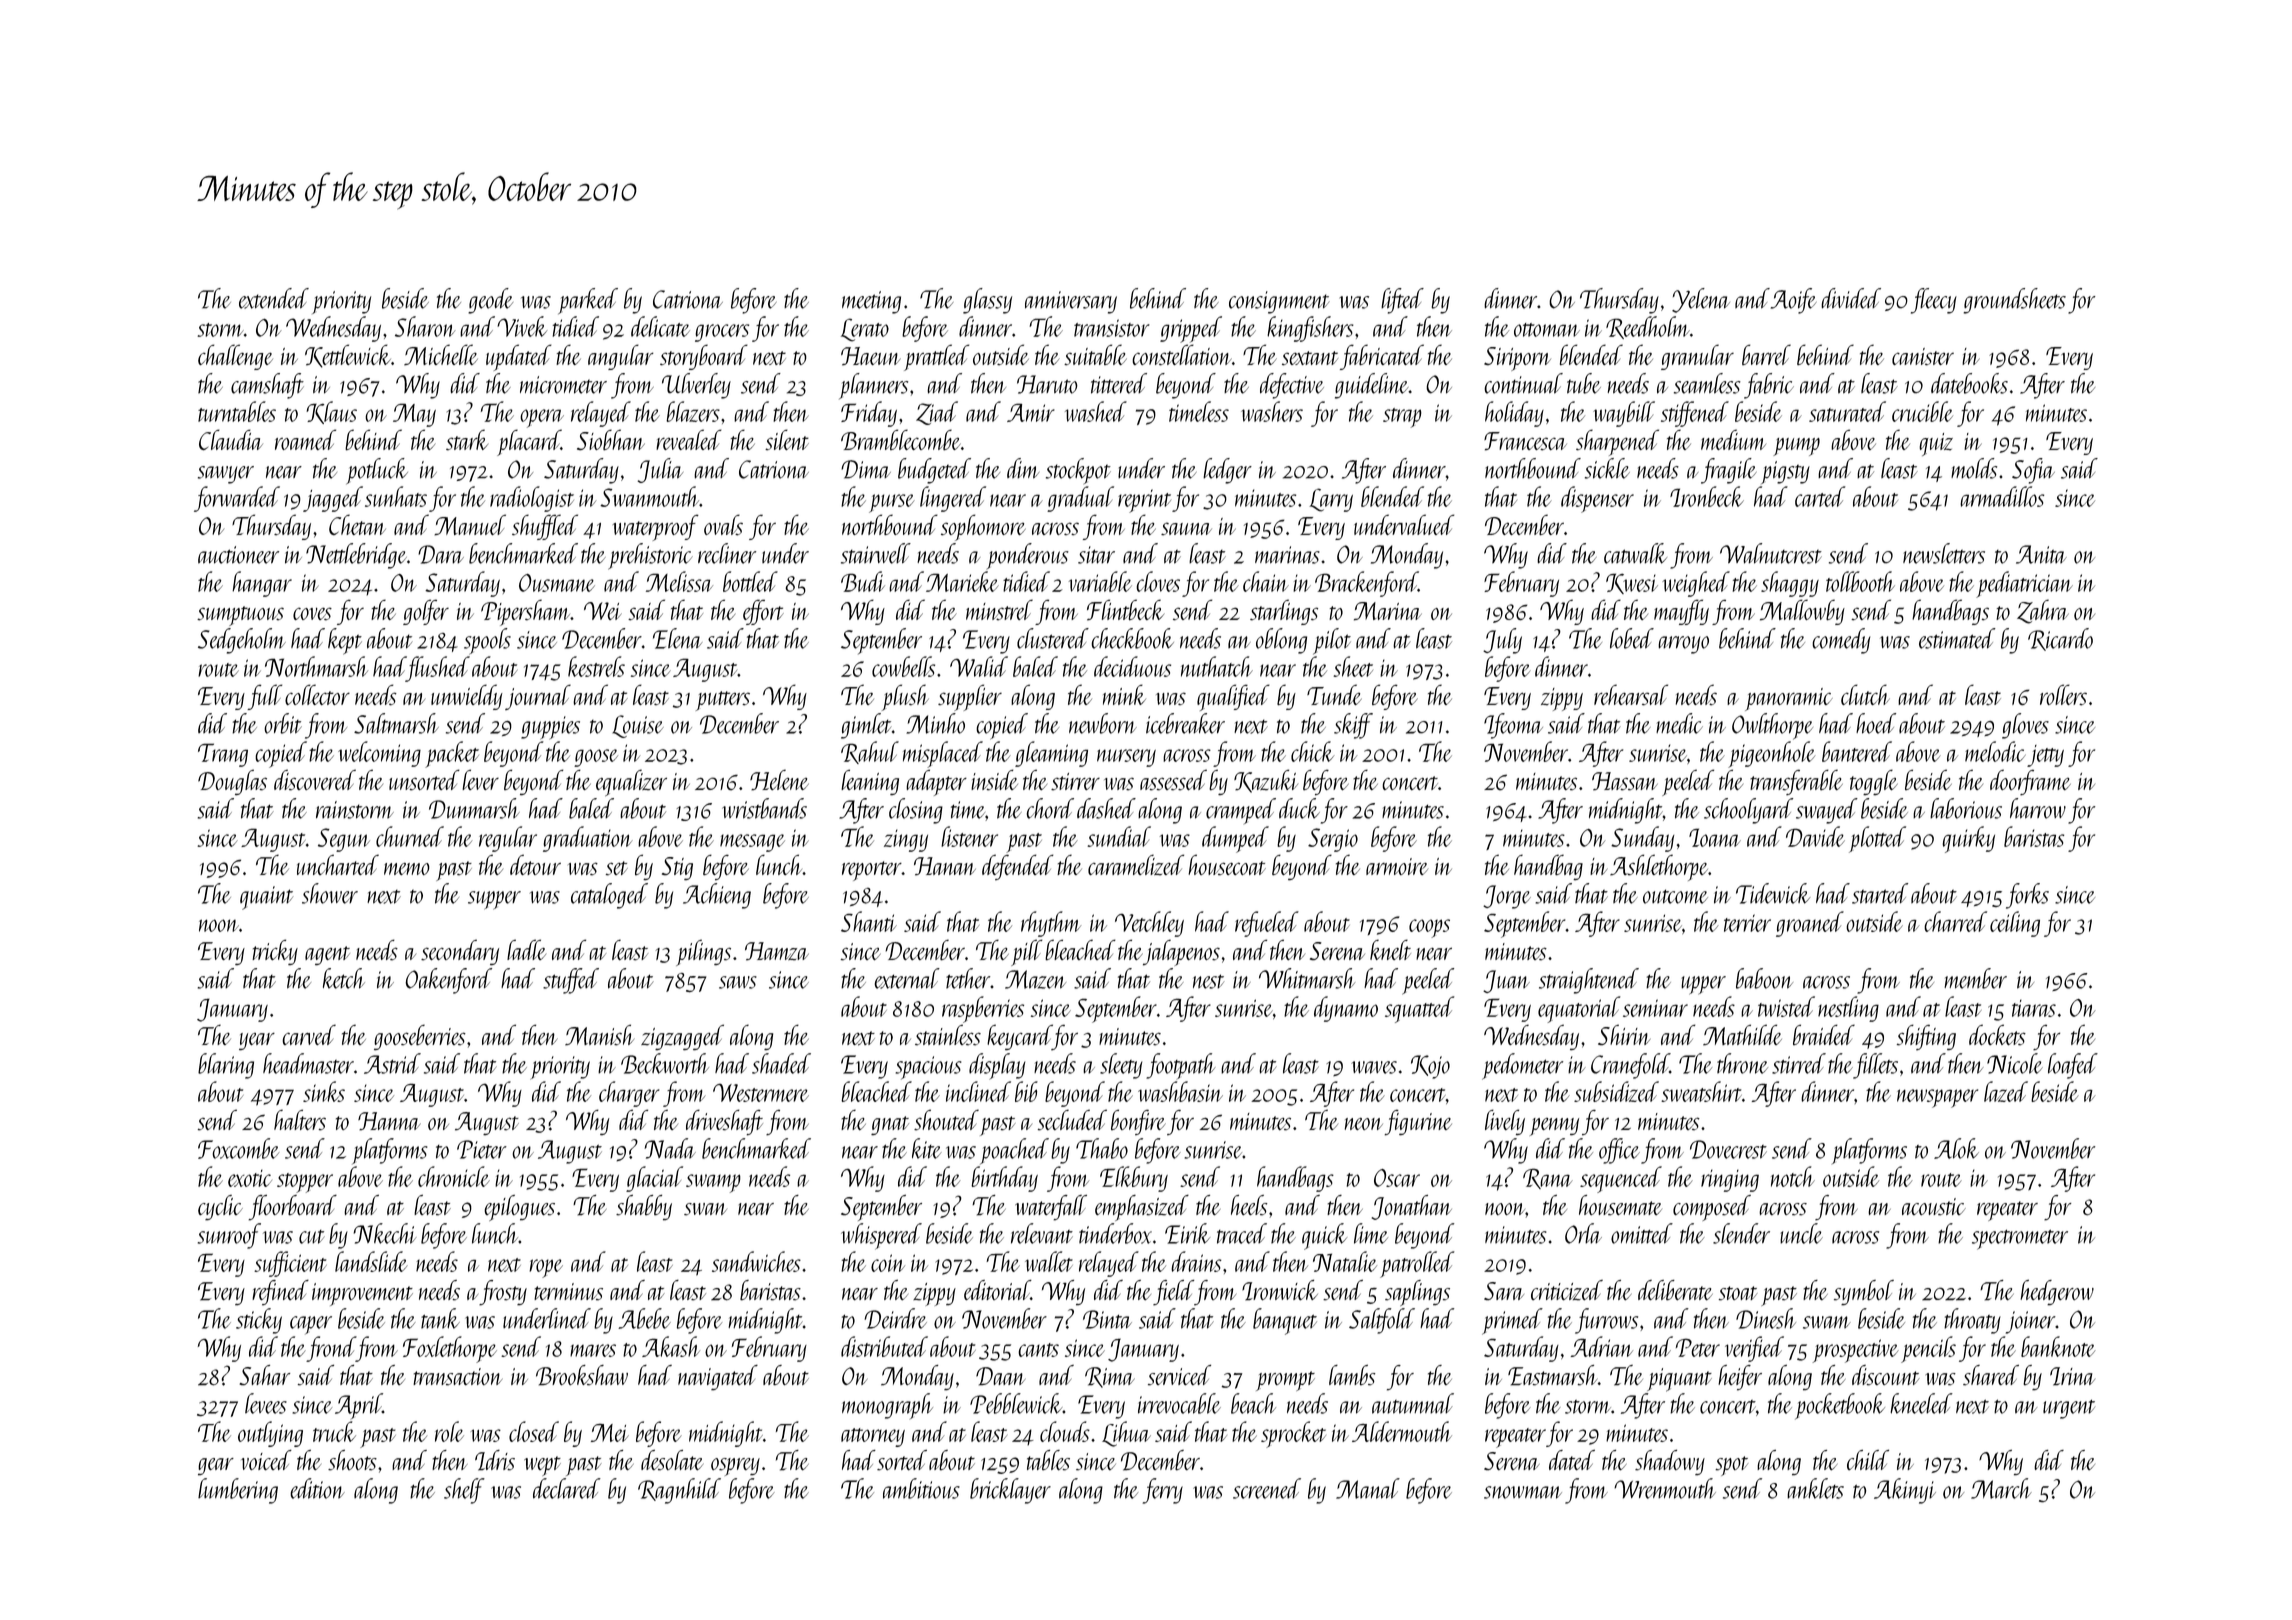  Describe the element at coordinates (1279, 302) in the page. I see `consignment` at that location.
